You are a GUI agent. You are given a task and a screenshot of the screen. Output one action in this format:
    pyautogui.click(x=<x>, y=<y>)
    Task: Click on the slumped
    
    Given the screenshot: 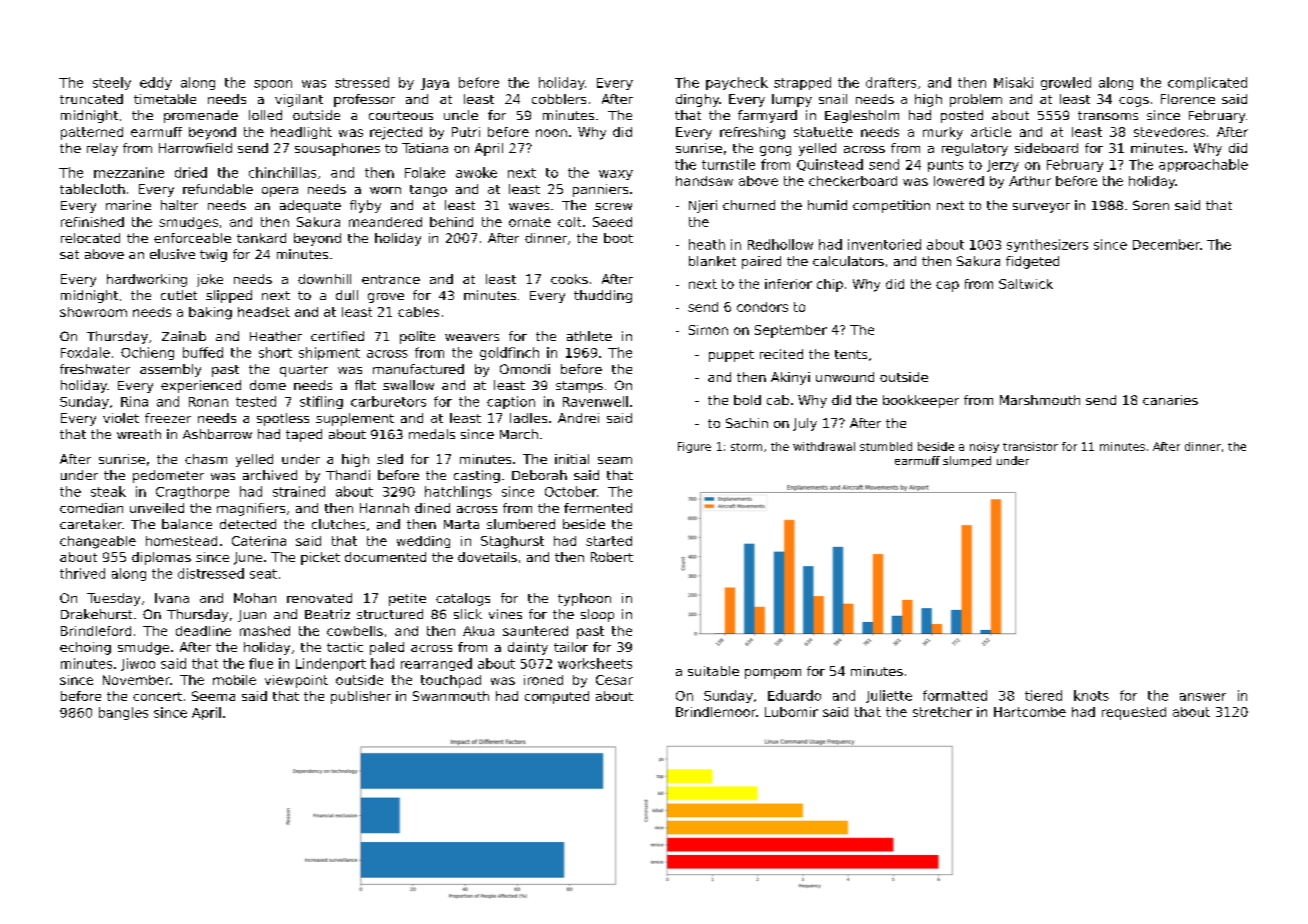 What is the action you would take?
    pyautogui.click(x=967, y=461)
